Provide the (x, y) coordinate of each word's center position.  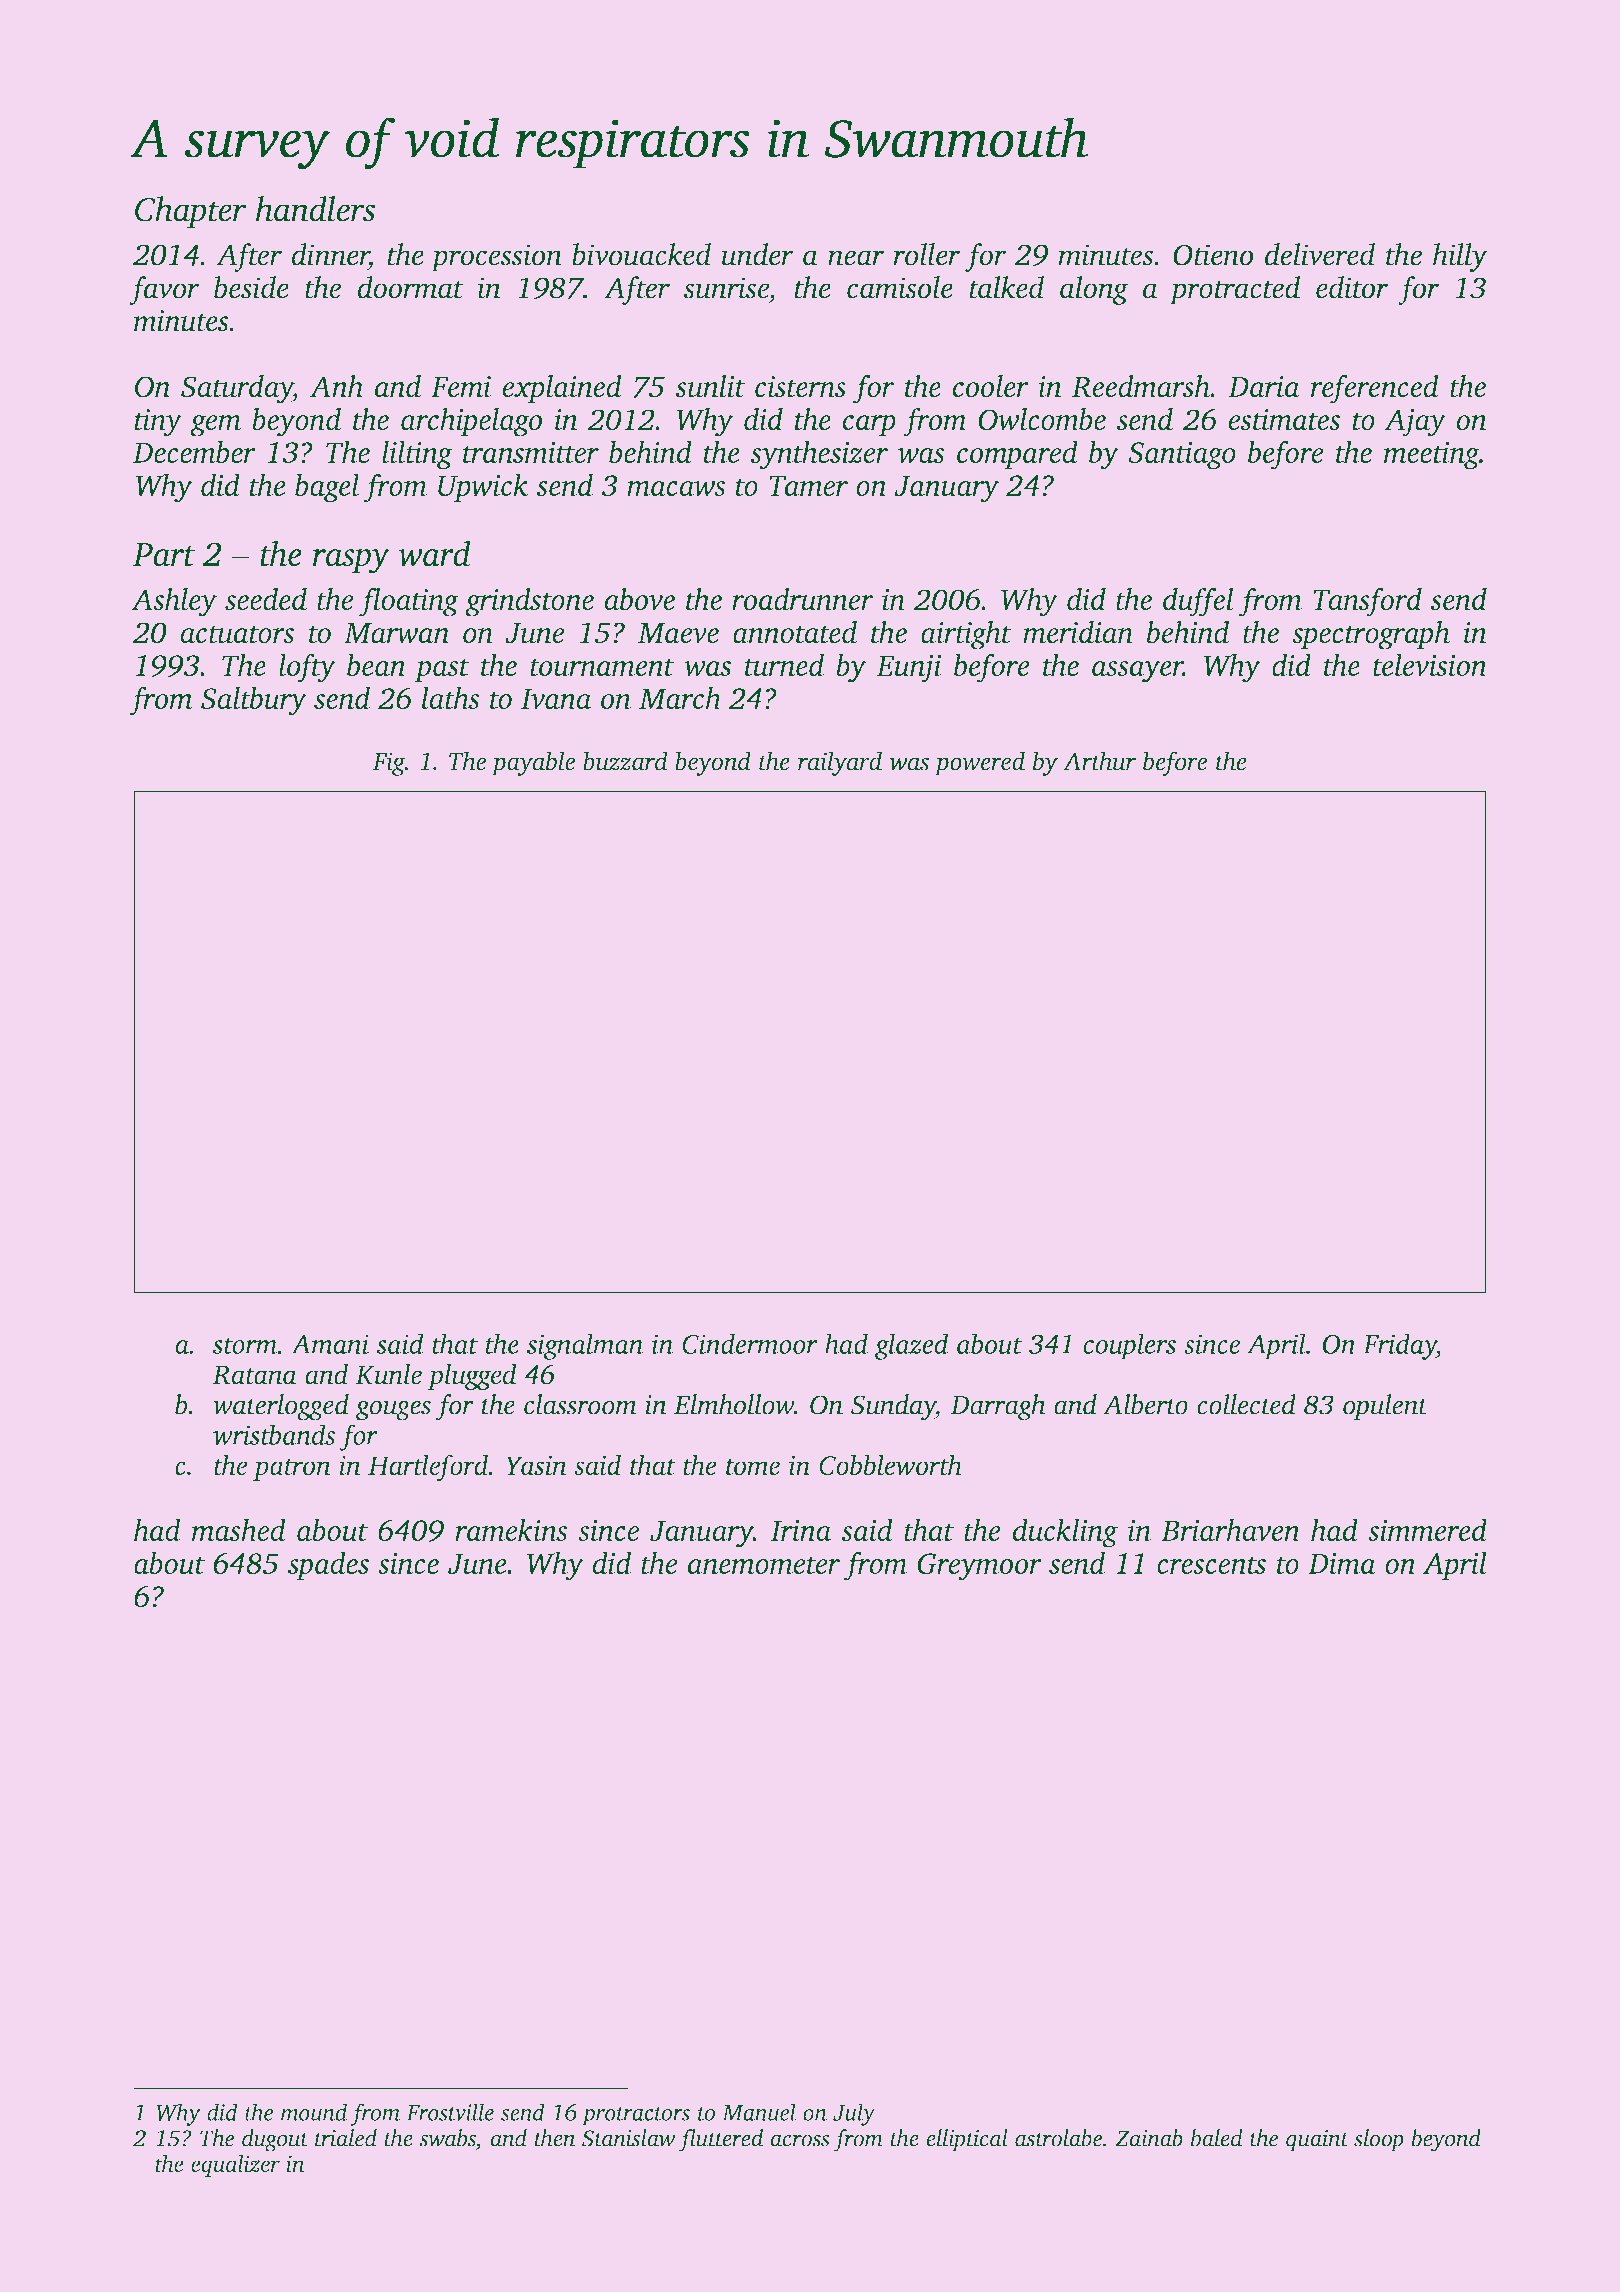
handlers (315, 209)
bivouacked (641, 254)
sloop (1379, 2140)
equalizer (235, 2165)
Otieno (1213, 255)
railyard (840, 763)
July (854, 2114)
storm (245, 1345)
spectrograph (1371, 635)
